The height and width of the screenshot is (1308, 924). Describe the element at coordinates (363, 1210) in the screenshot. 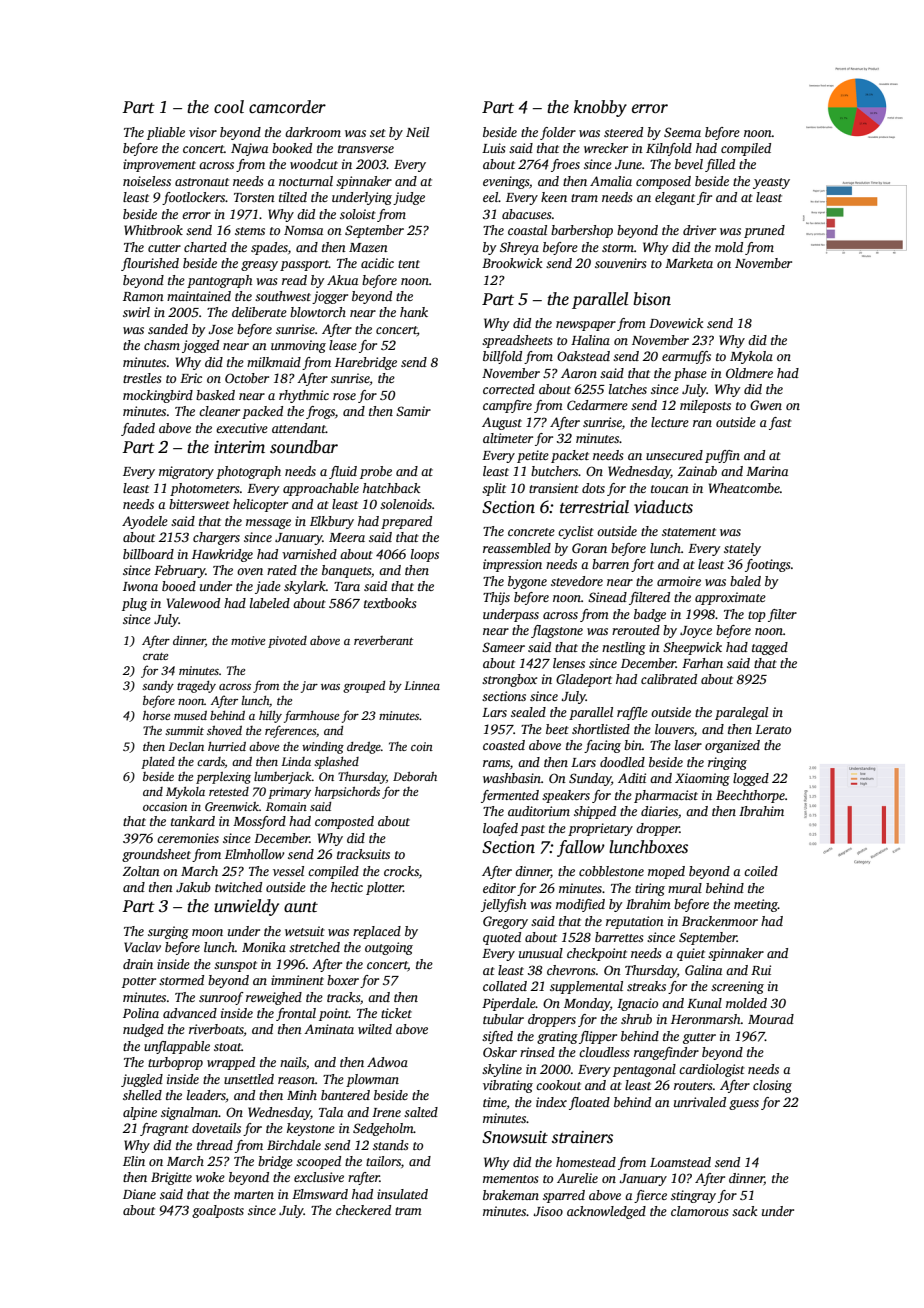

I see `checkered` at that location.
